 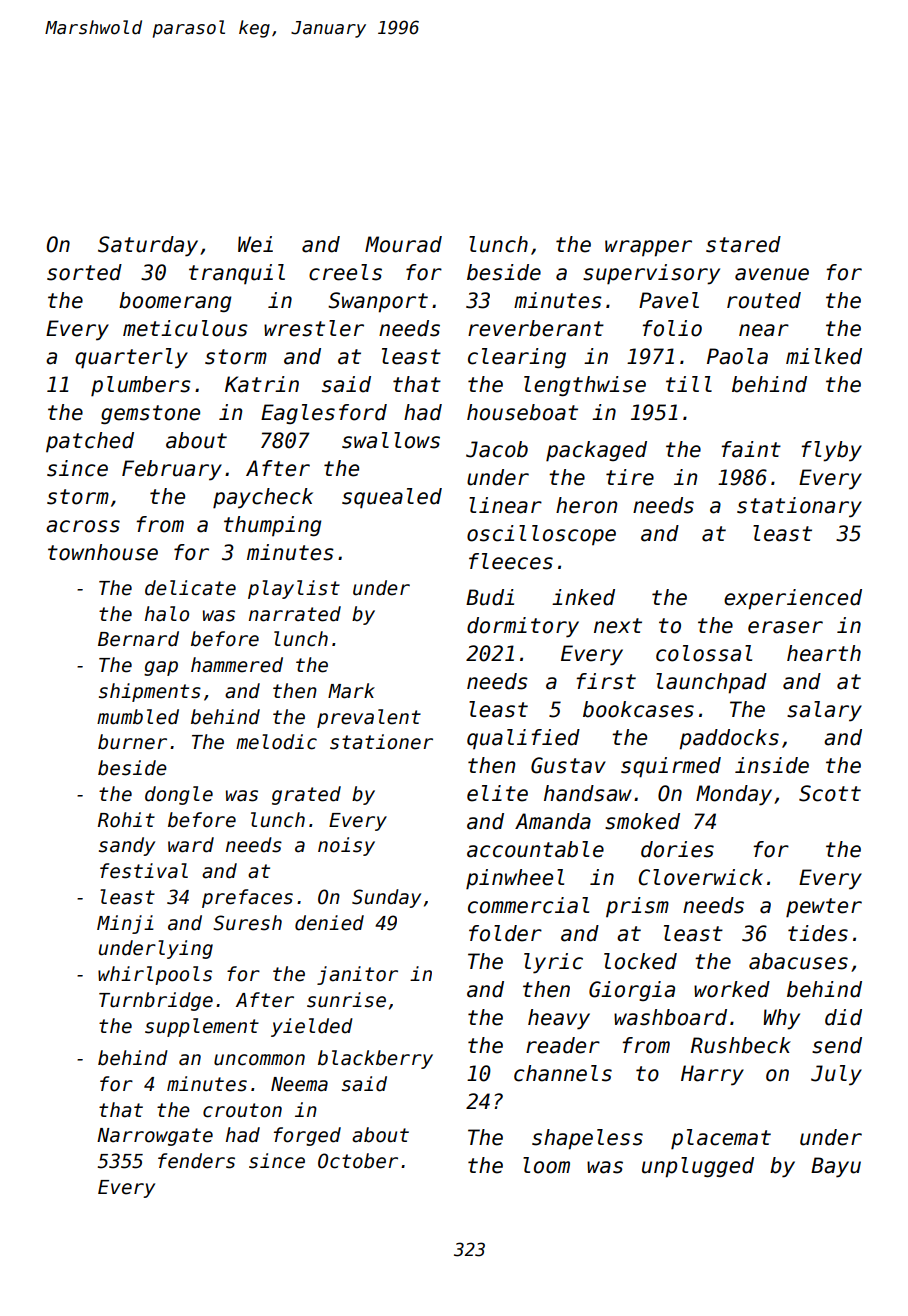 I want to click on Suresh, so click(x=247, y=923).
